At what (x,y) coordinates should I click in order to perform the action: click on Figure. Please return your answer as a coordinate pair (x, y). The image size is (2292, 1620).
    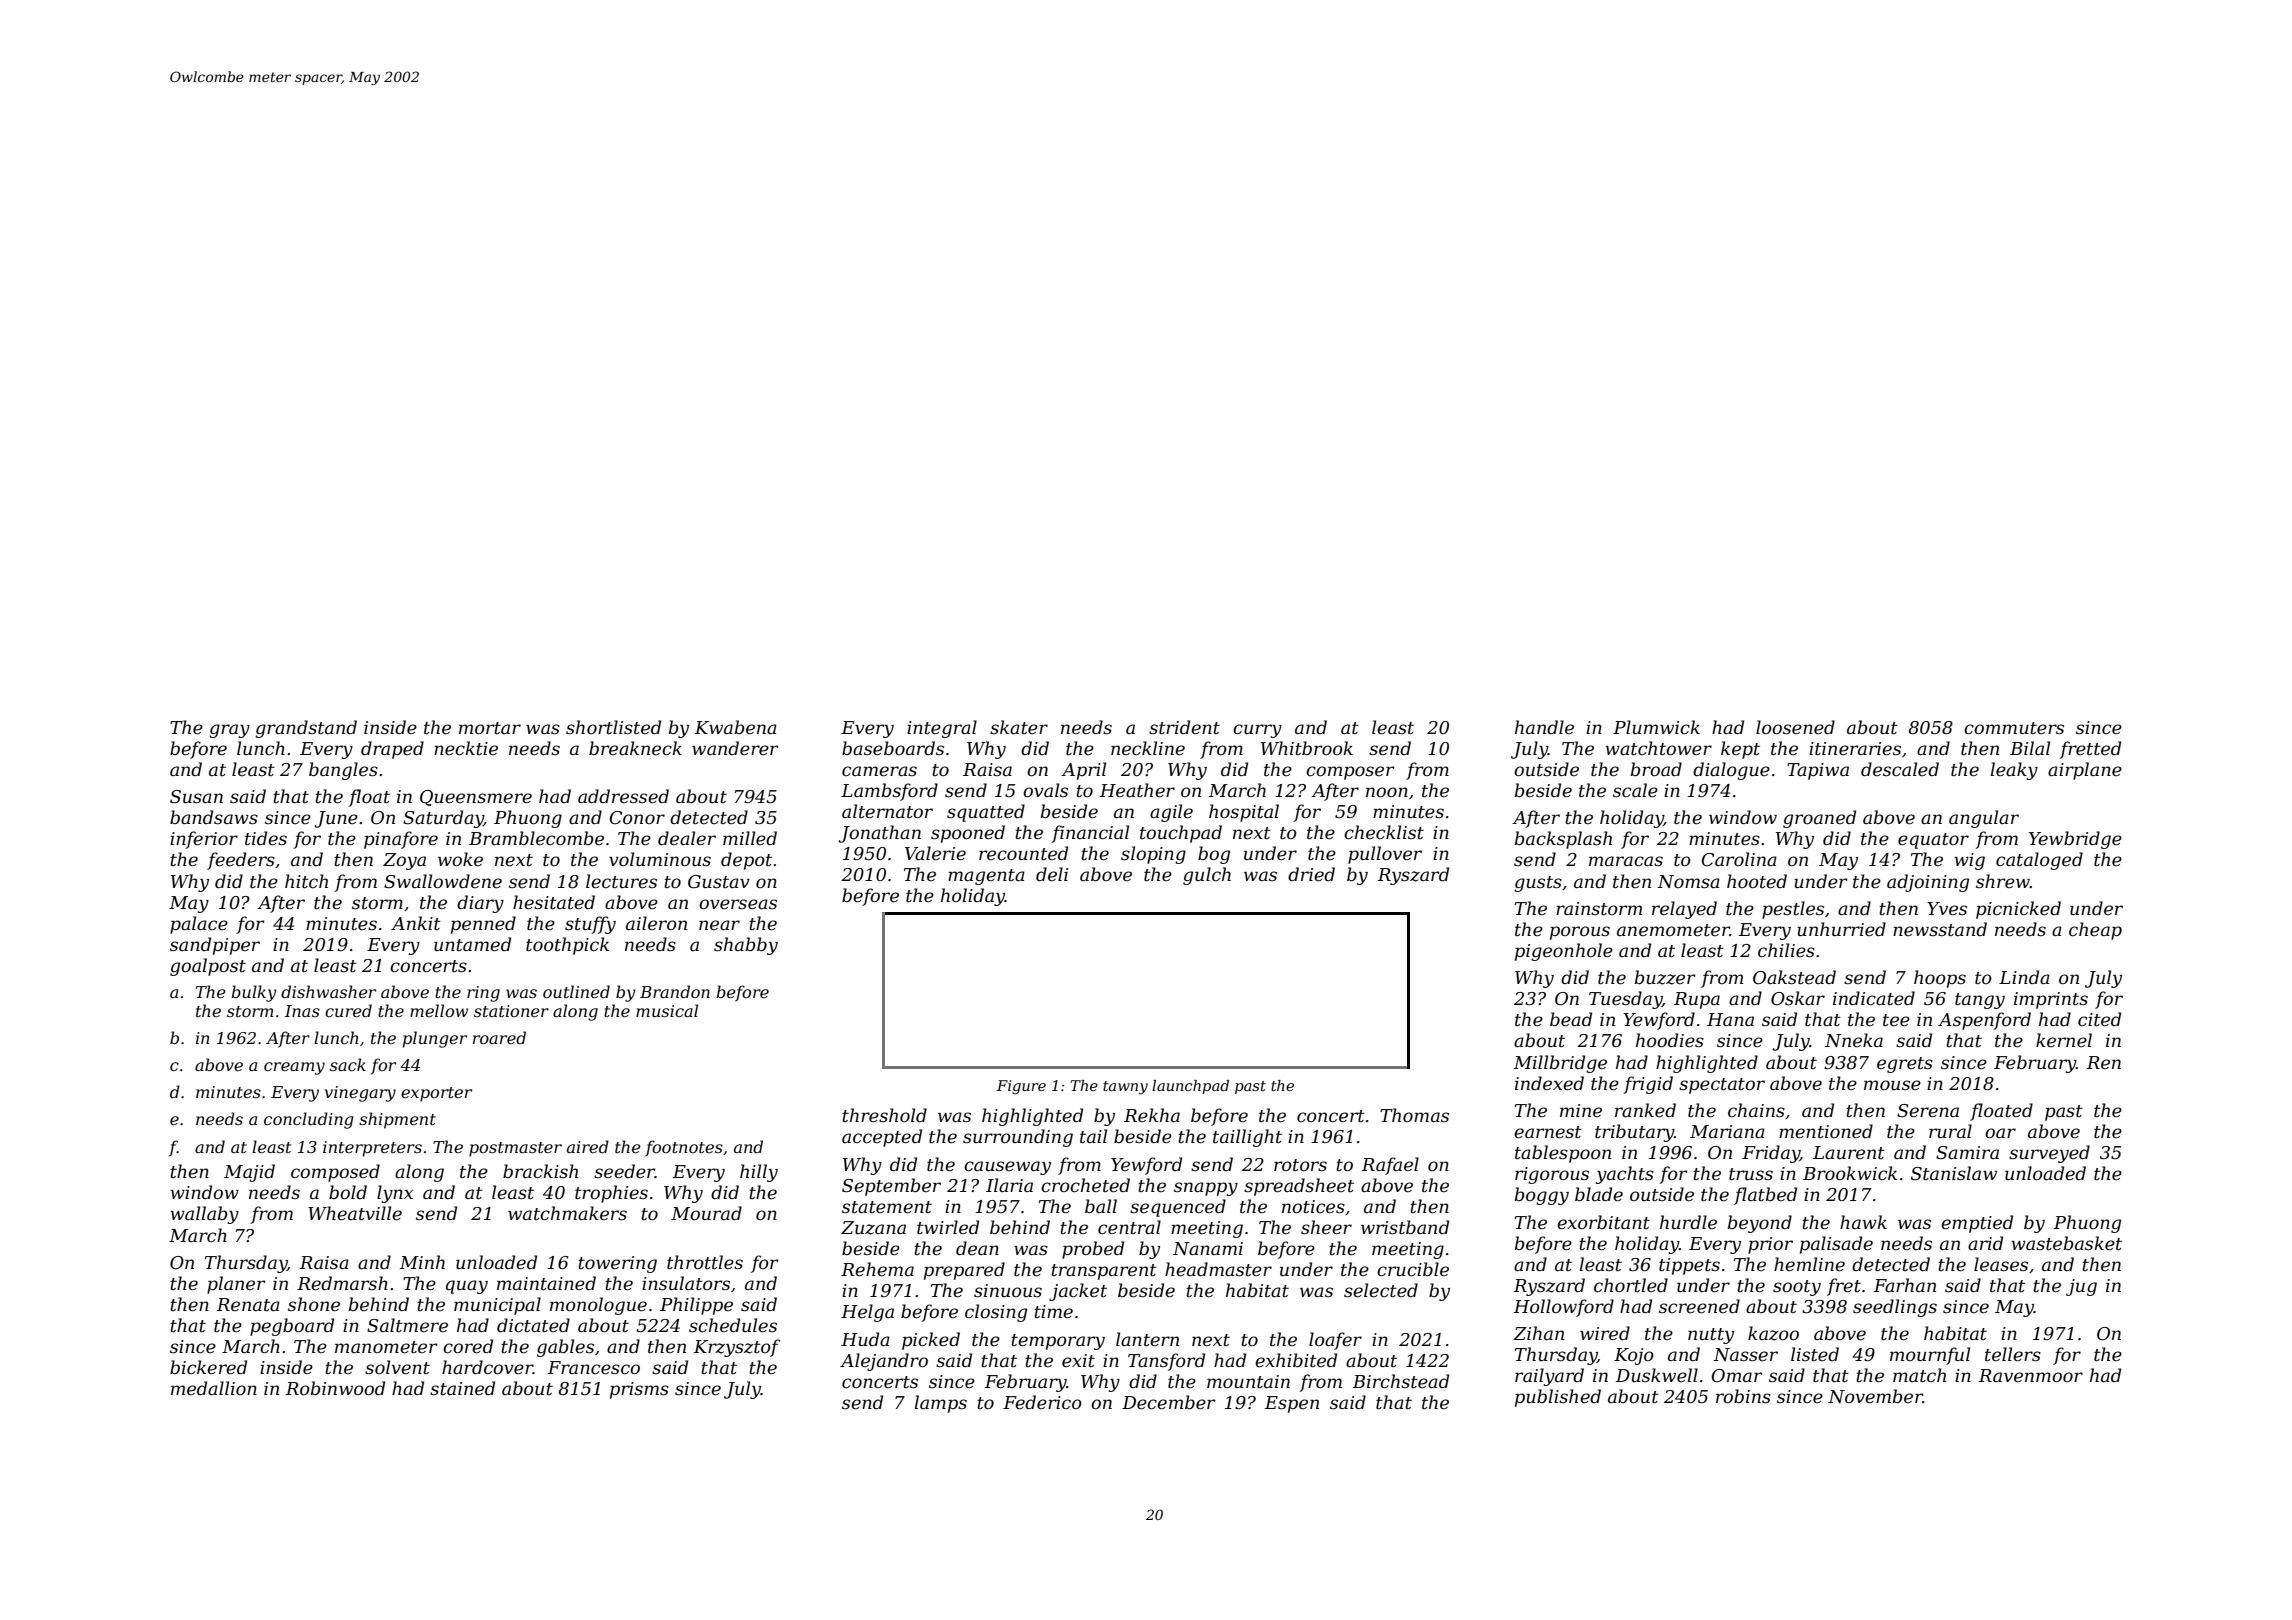
    Looking at the image, I should click on (1021, 1087).
